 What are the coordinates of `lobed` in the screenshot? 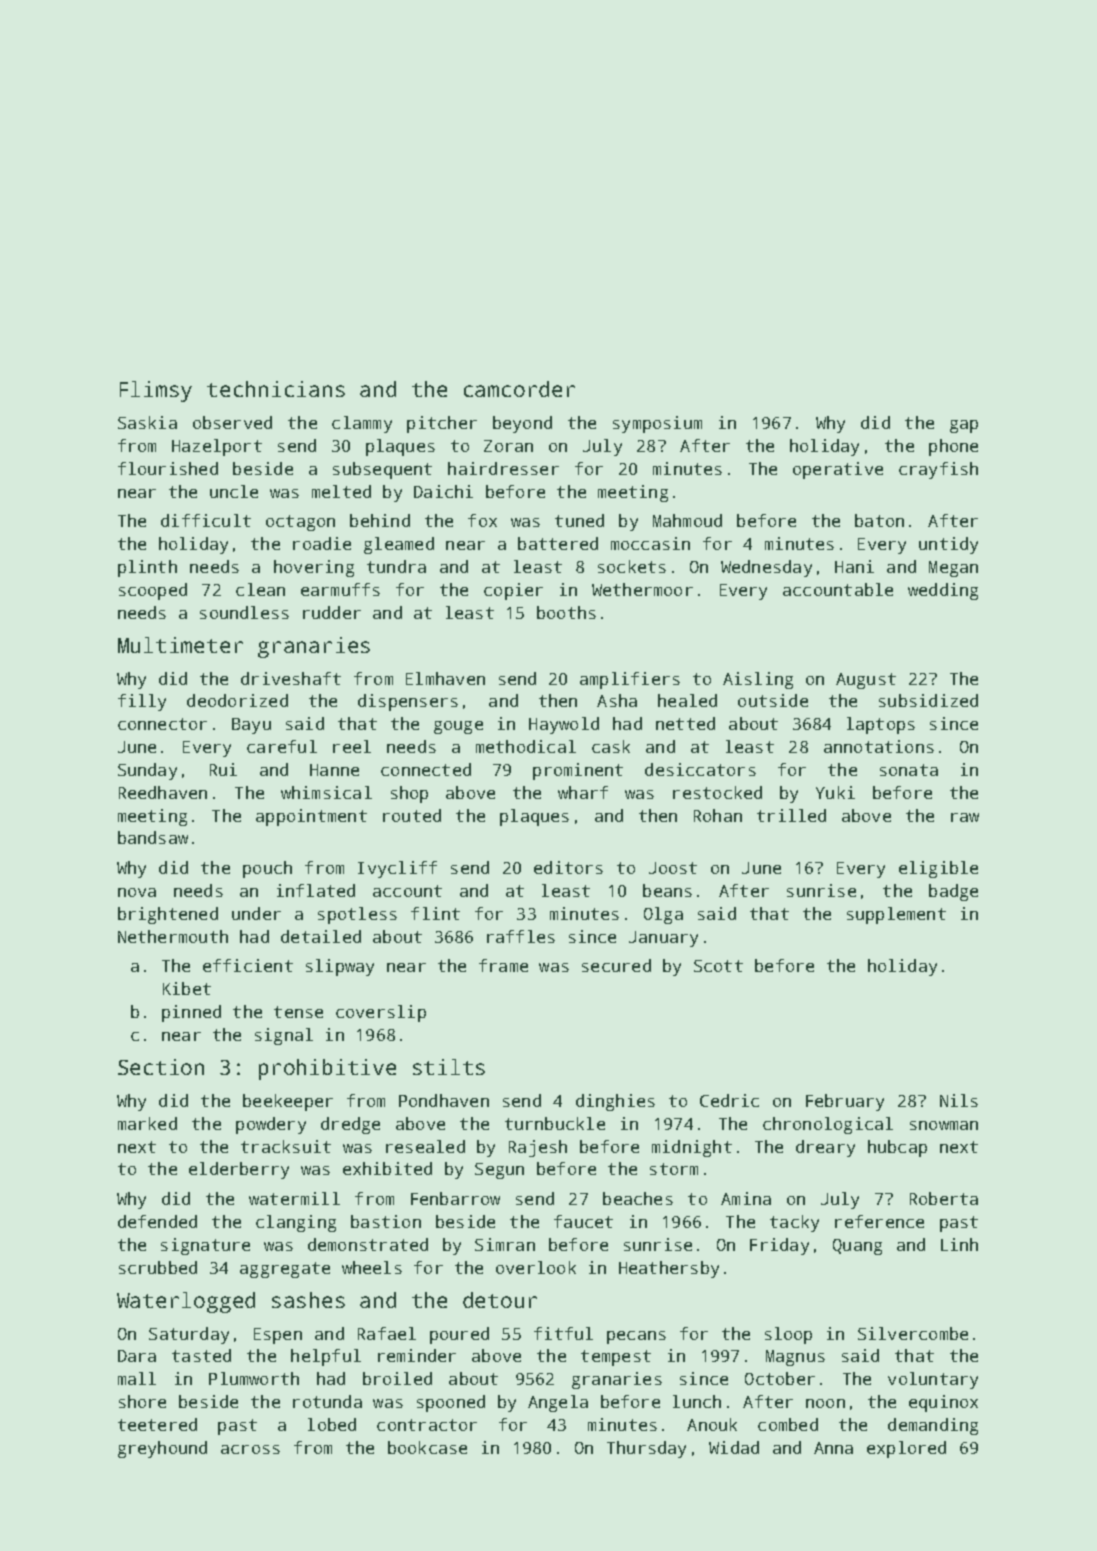 It's located at (332, 1424).
